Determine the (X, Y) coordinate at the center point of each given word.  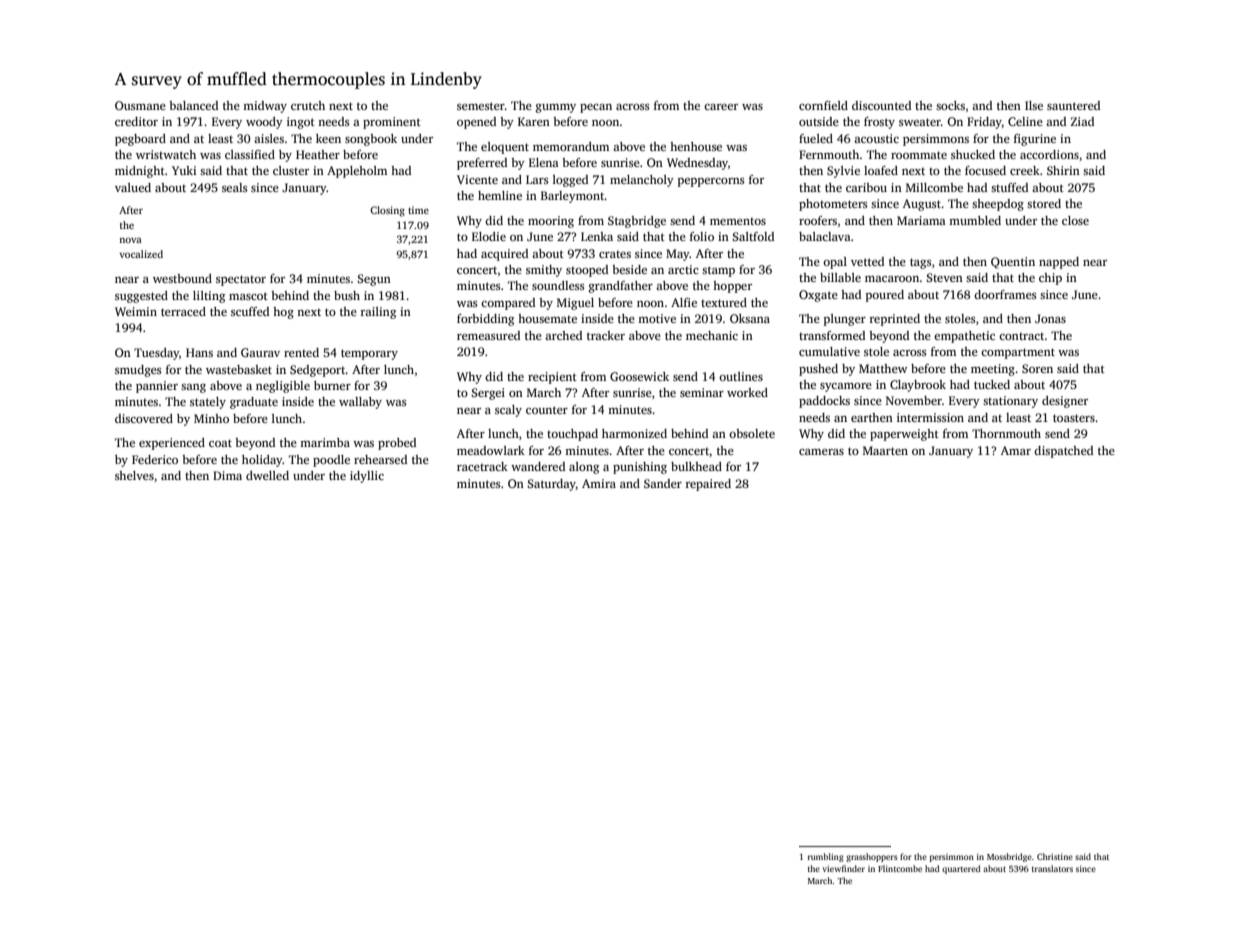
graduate (254, 403)
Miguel (575, 304)
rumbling (826, 857)
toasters (1074, 418)
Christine (1055, 856)
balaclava (825, 236)
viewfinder (844, 868)
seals (234, 187)
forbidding (485, 320)
